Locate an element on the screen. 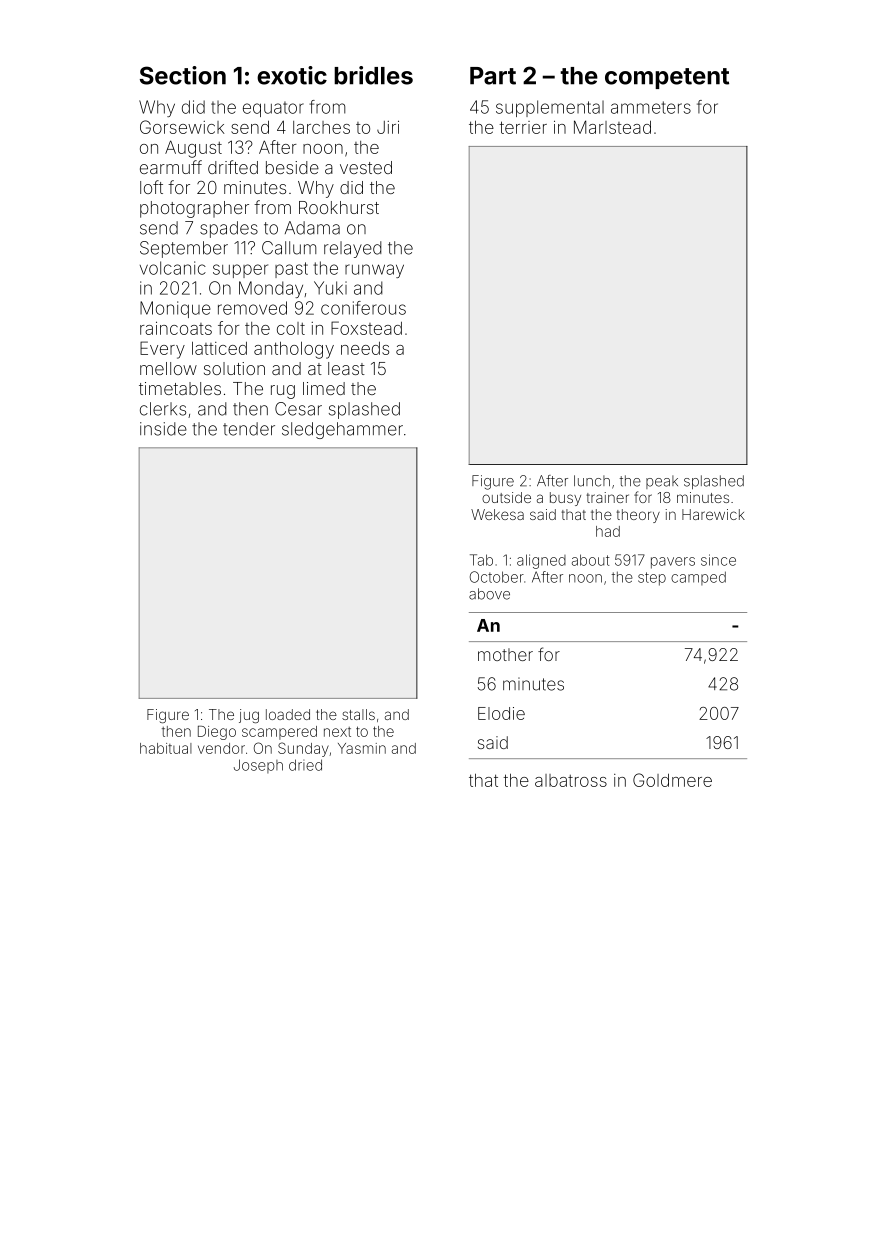 Image resolution: width=886 pixels, height=1257 pixels. supplemental is located at coordinates (550, 108).
